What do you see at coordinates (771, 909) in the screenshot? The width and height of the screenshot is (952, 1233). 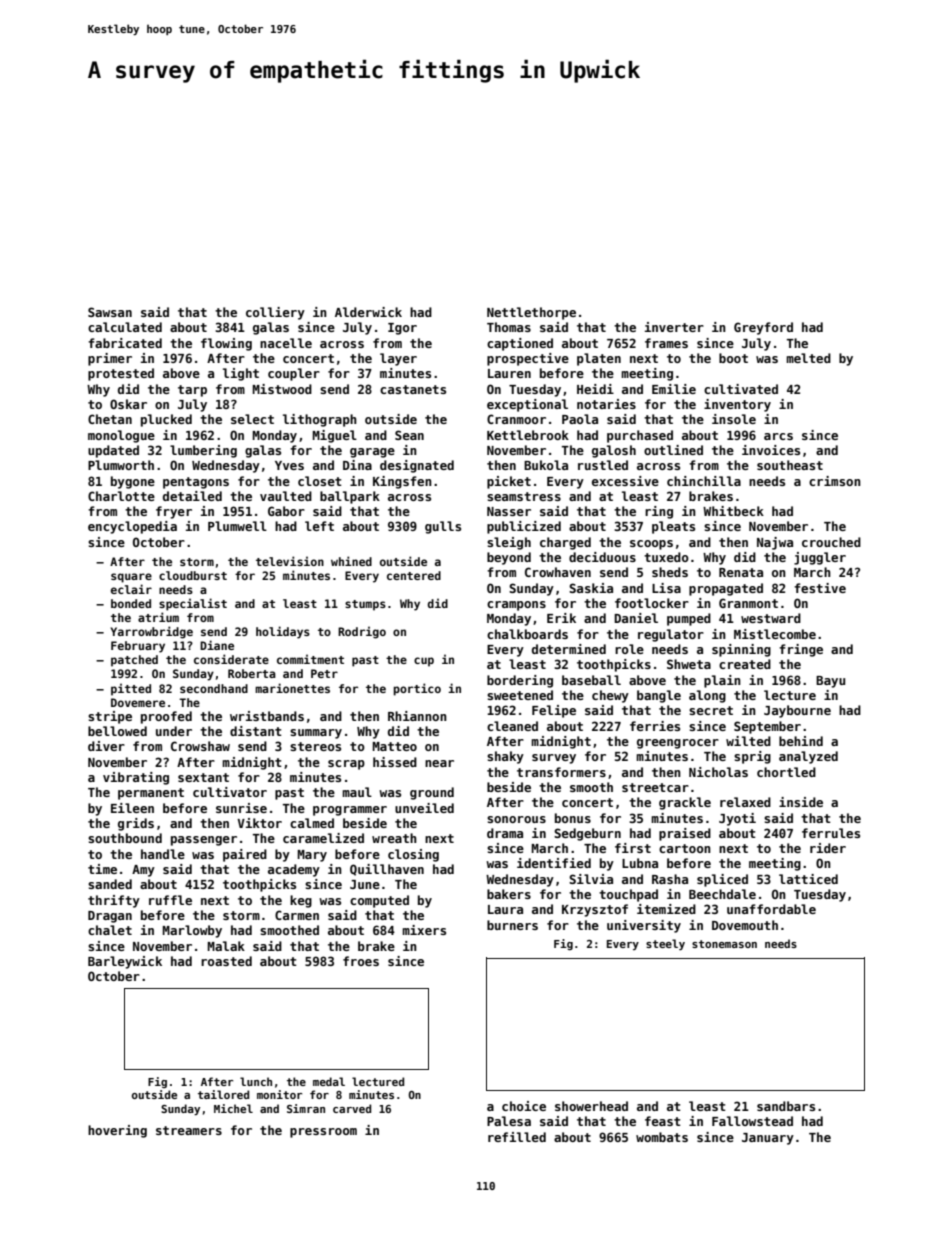 I see `unaffordable` at bounding box center [771, 909].
